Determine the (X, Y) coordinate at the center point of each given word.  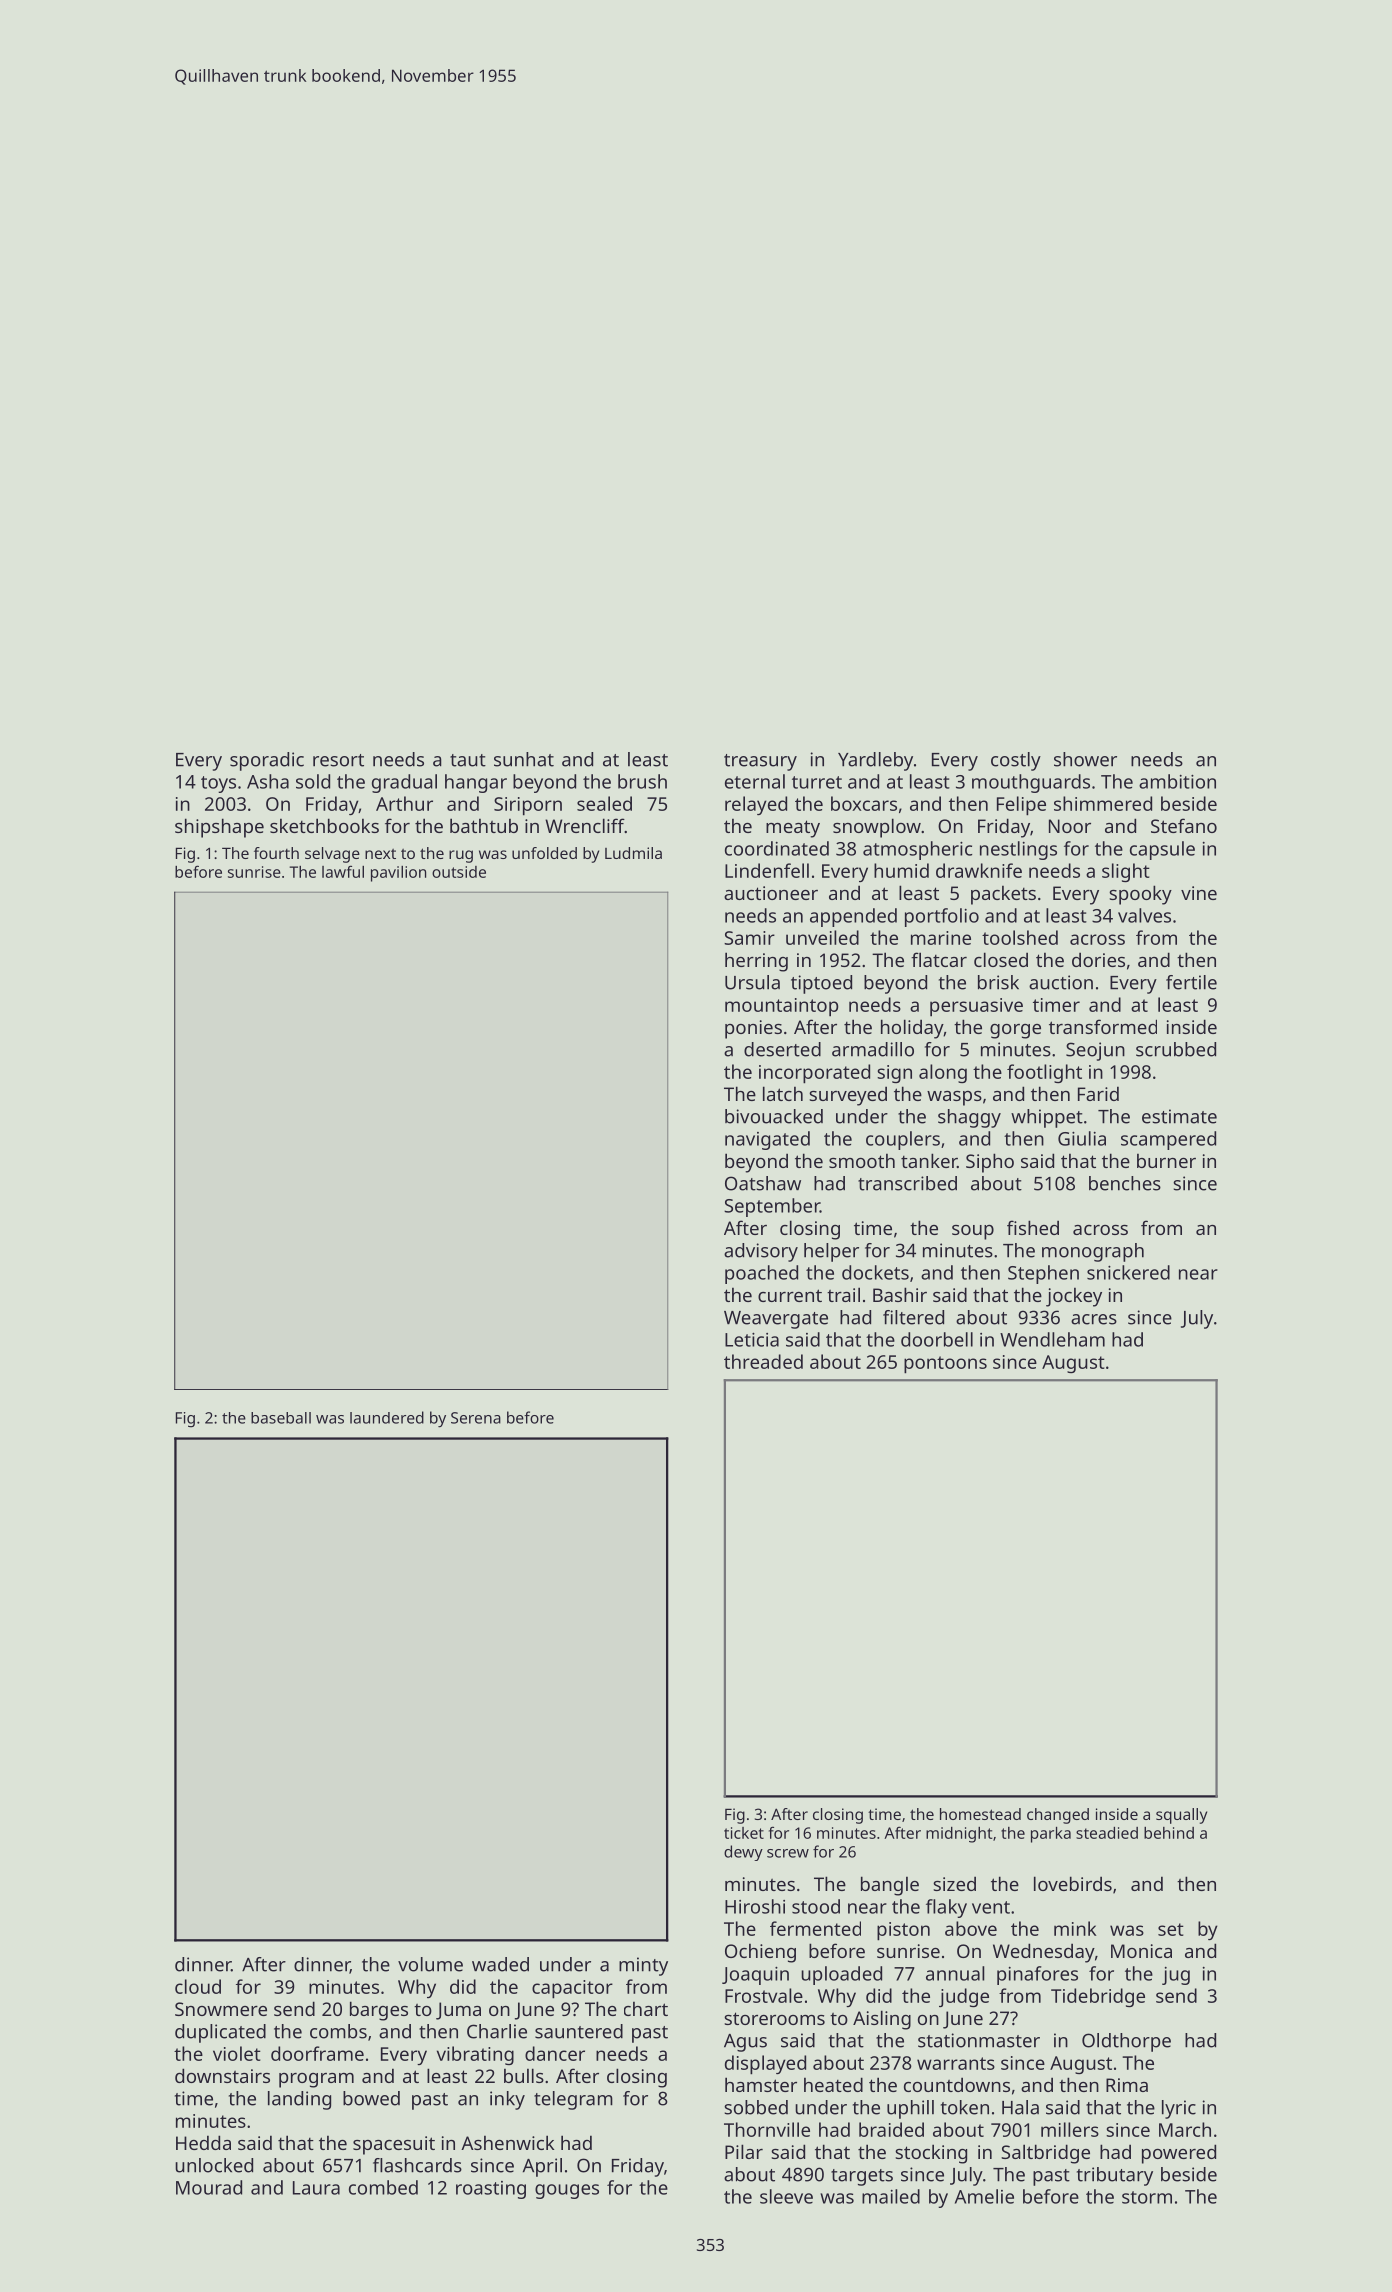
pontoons (945, 1365)
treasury (760, 762)
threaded (763, 1361)
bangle (890, 1886)
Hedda (203, 2142)
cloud (198, 1986)
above (971, 1928)
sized (954, 1883)
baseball (281, 1418)
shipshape (219, 828)
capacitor (572, 1989)
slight (1126, 872)
